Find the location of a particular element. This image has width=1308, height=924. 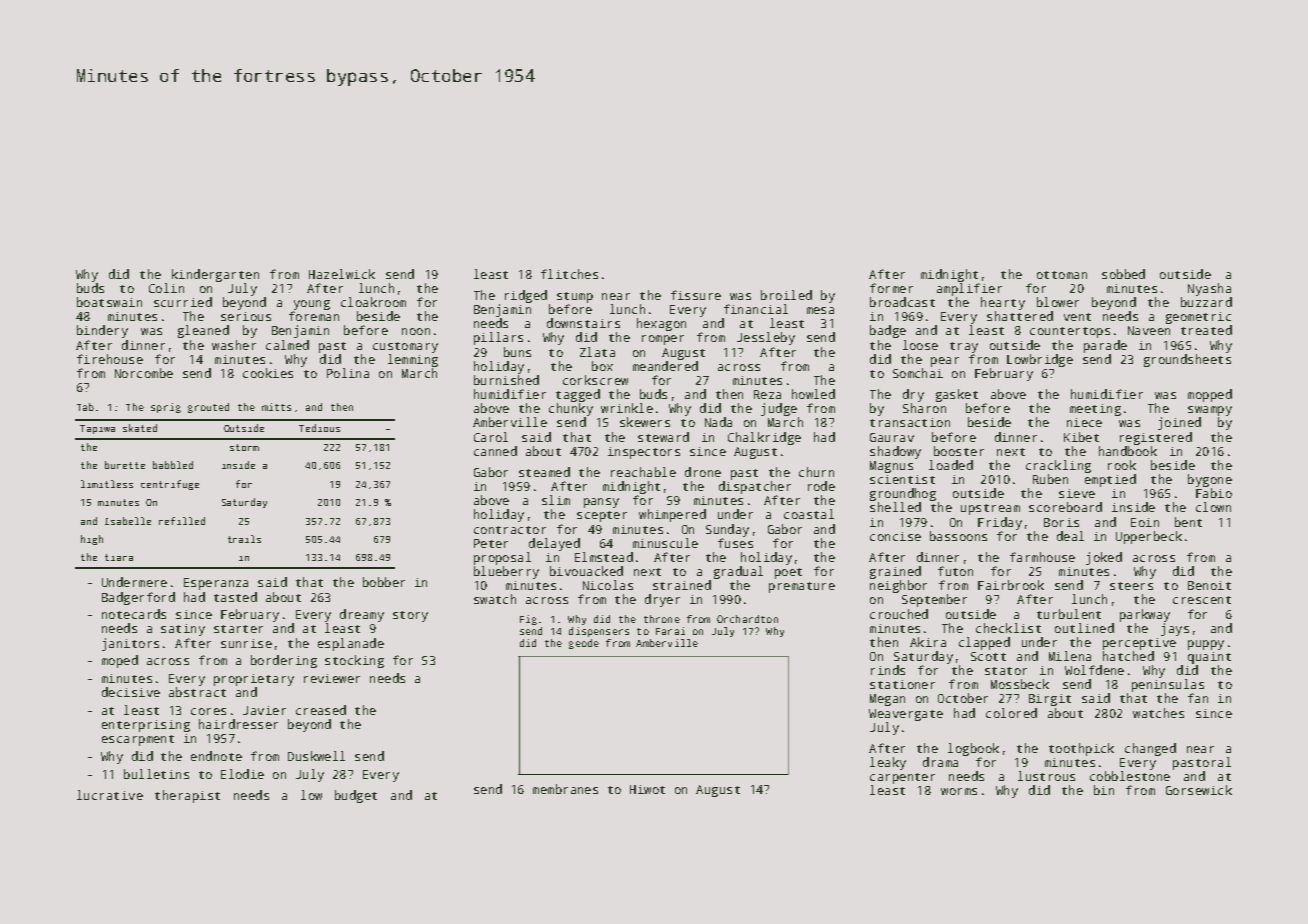

Hazelwick is located at coordinates (342, 274).
